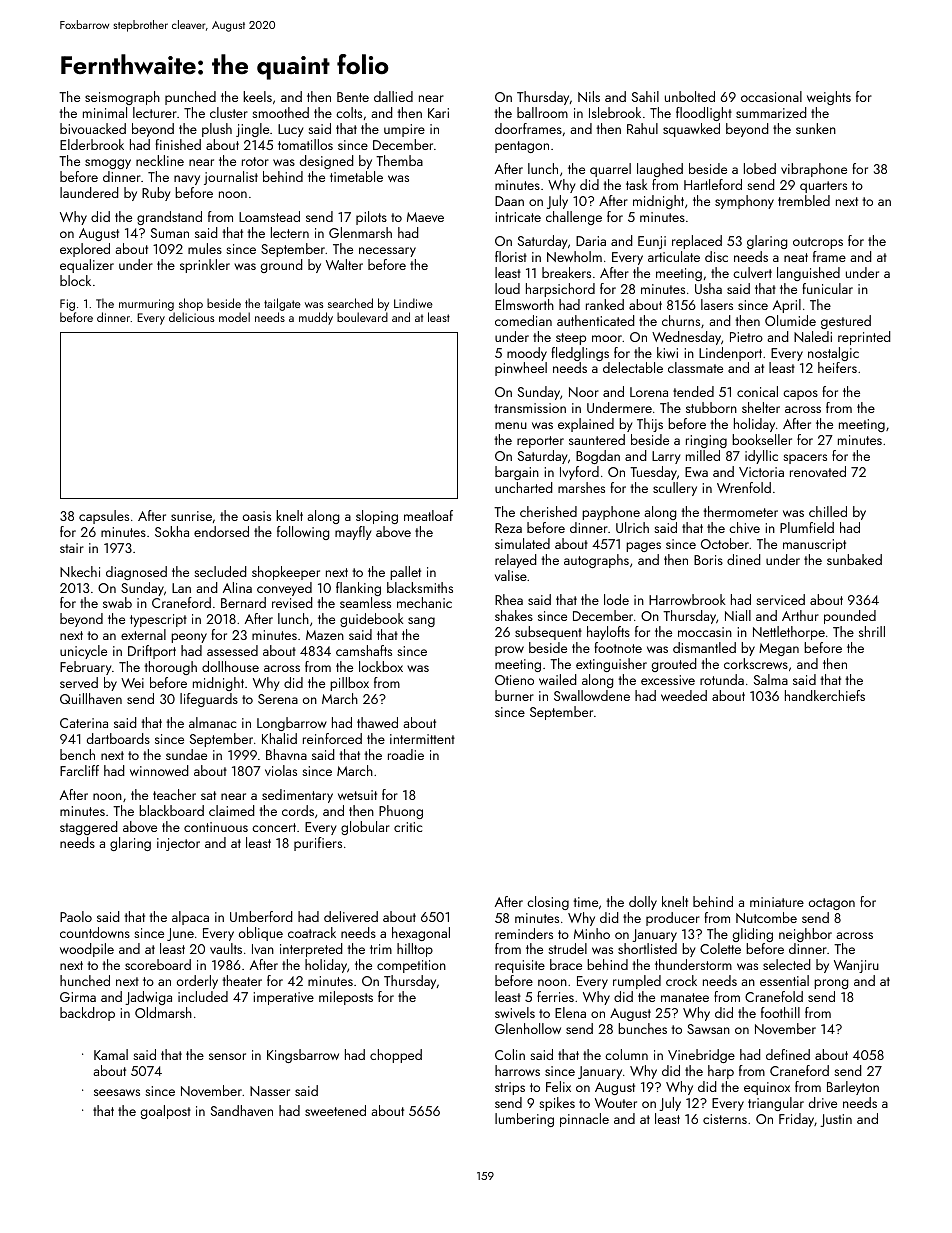 Image resolution: width=952 pixels, height=1233 pixels. Describe the element at coordinates (117, 1092) in the page. I see `seesaws` at that location.
